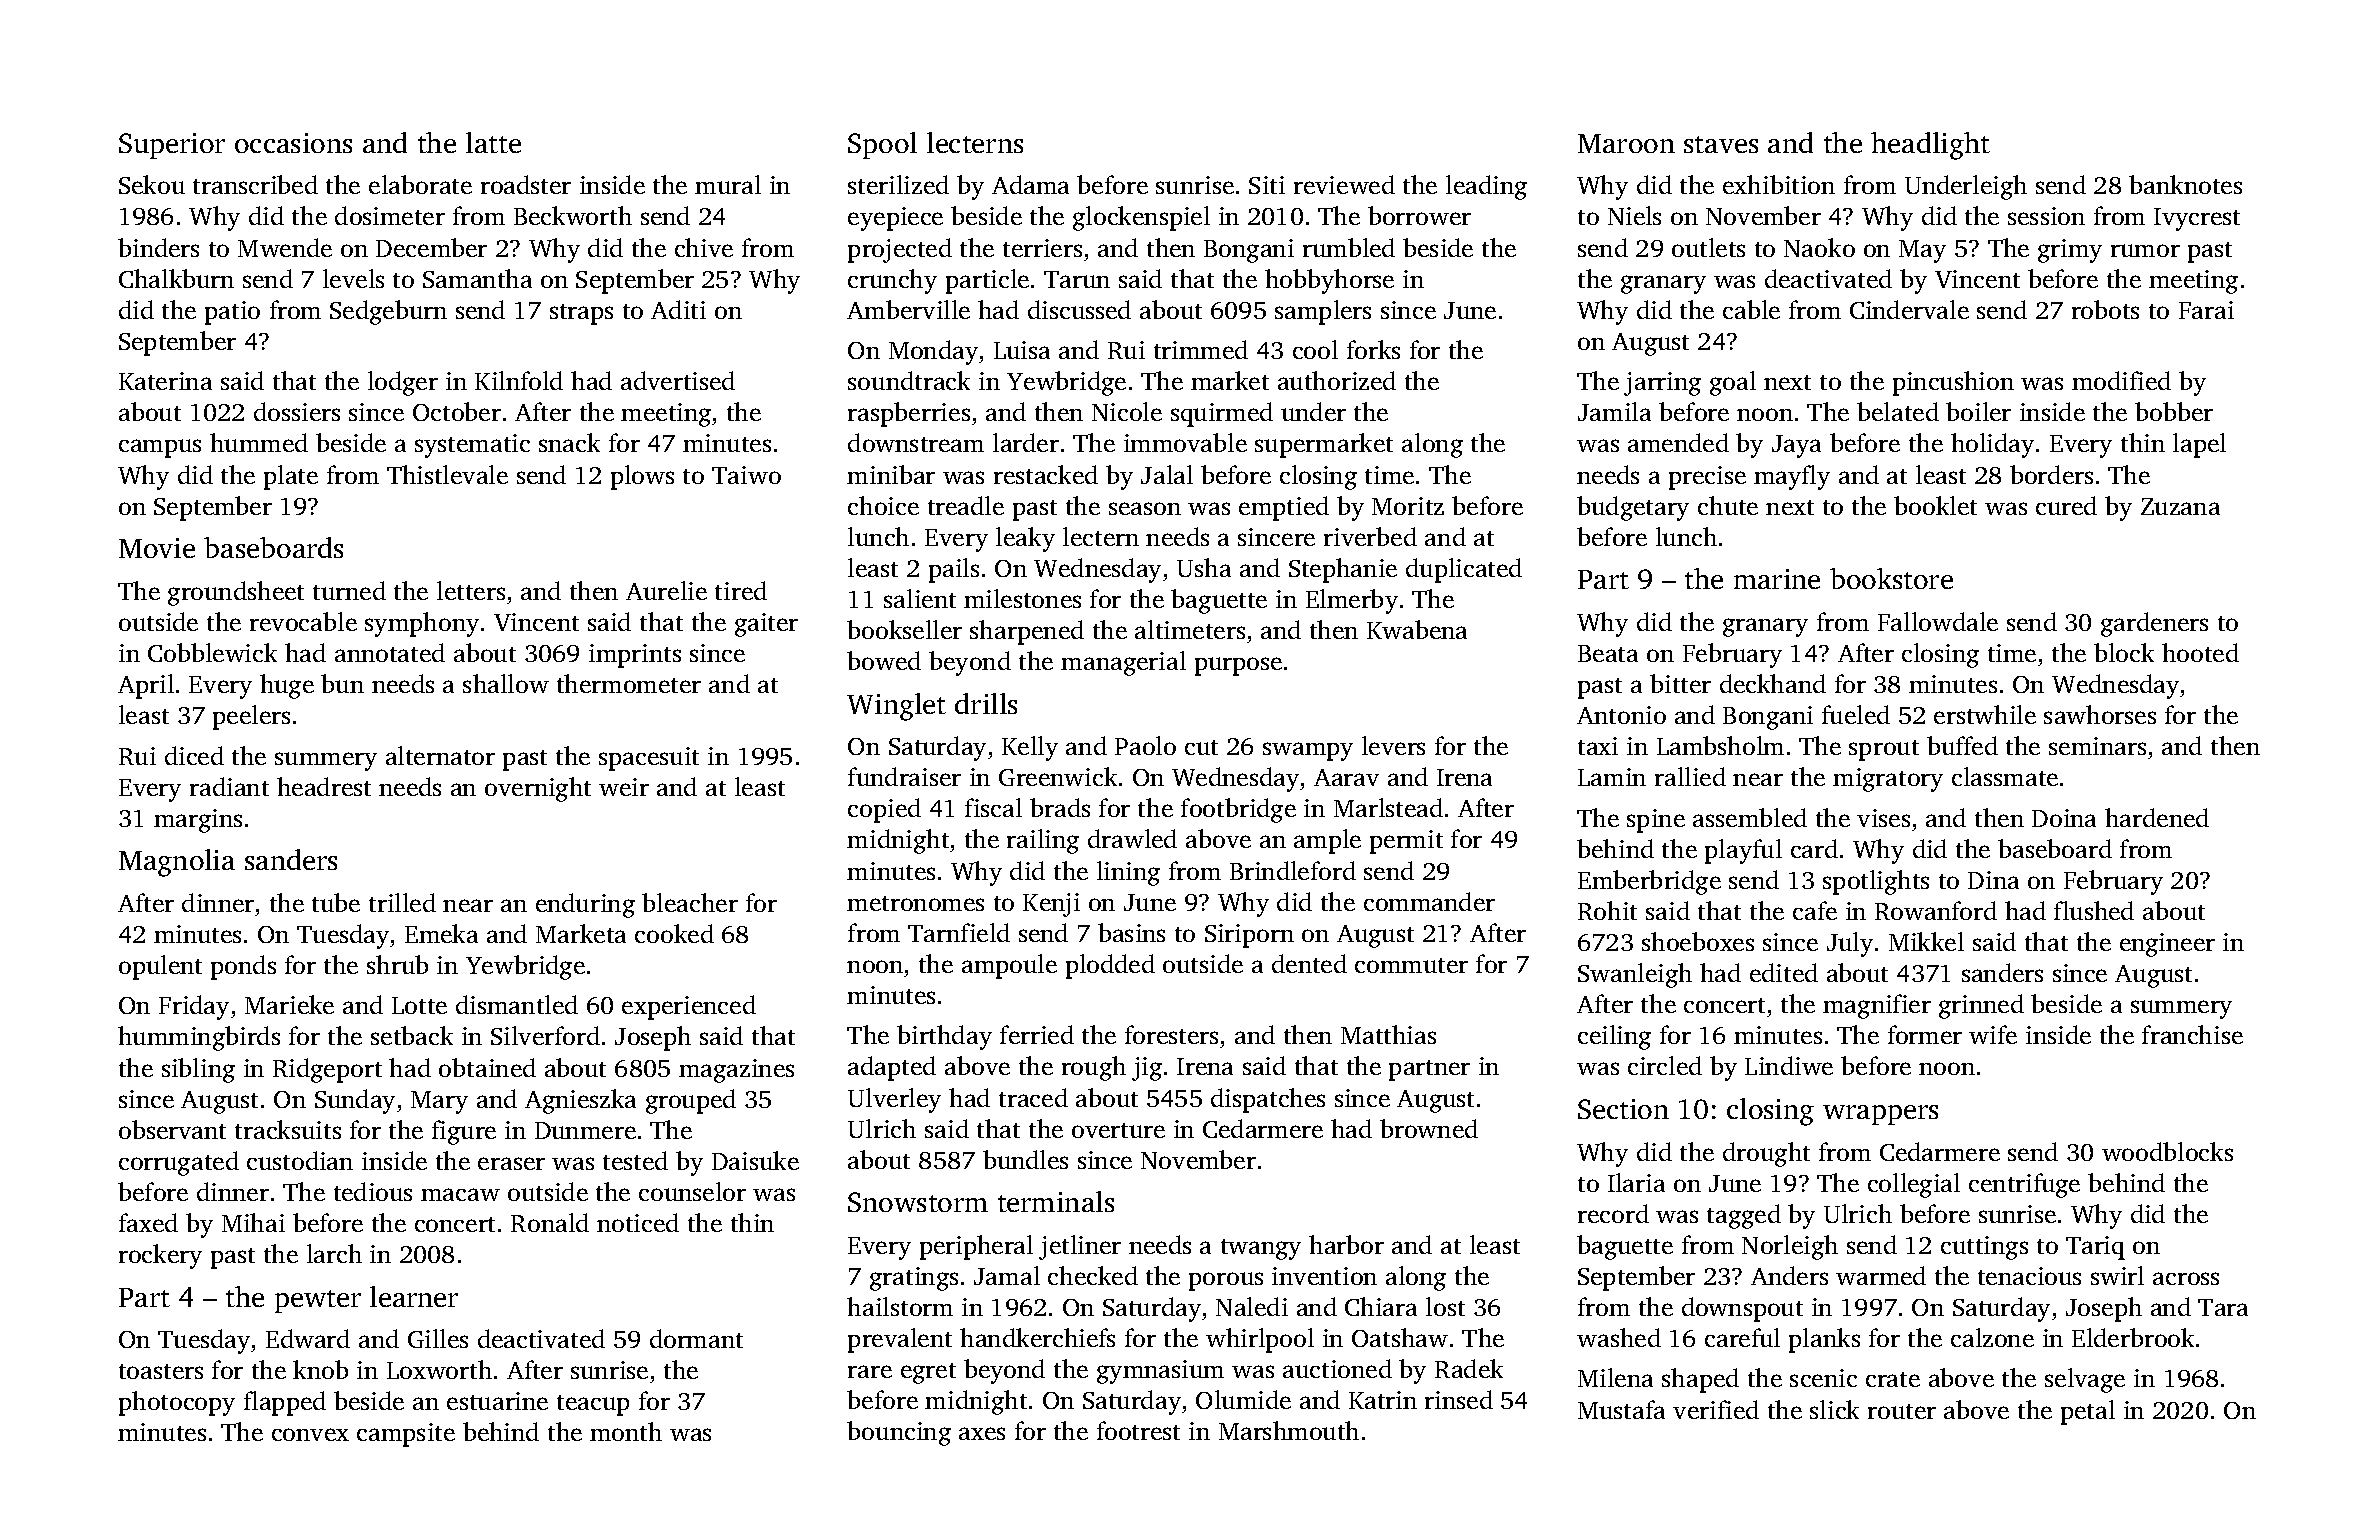 The width and height of the page is (2380, 1540). Describe the element at coordinates (493, 142) in the page. I see `latte` at that location.
